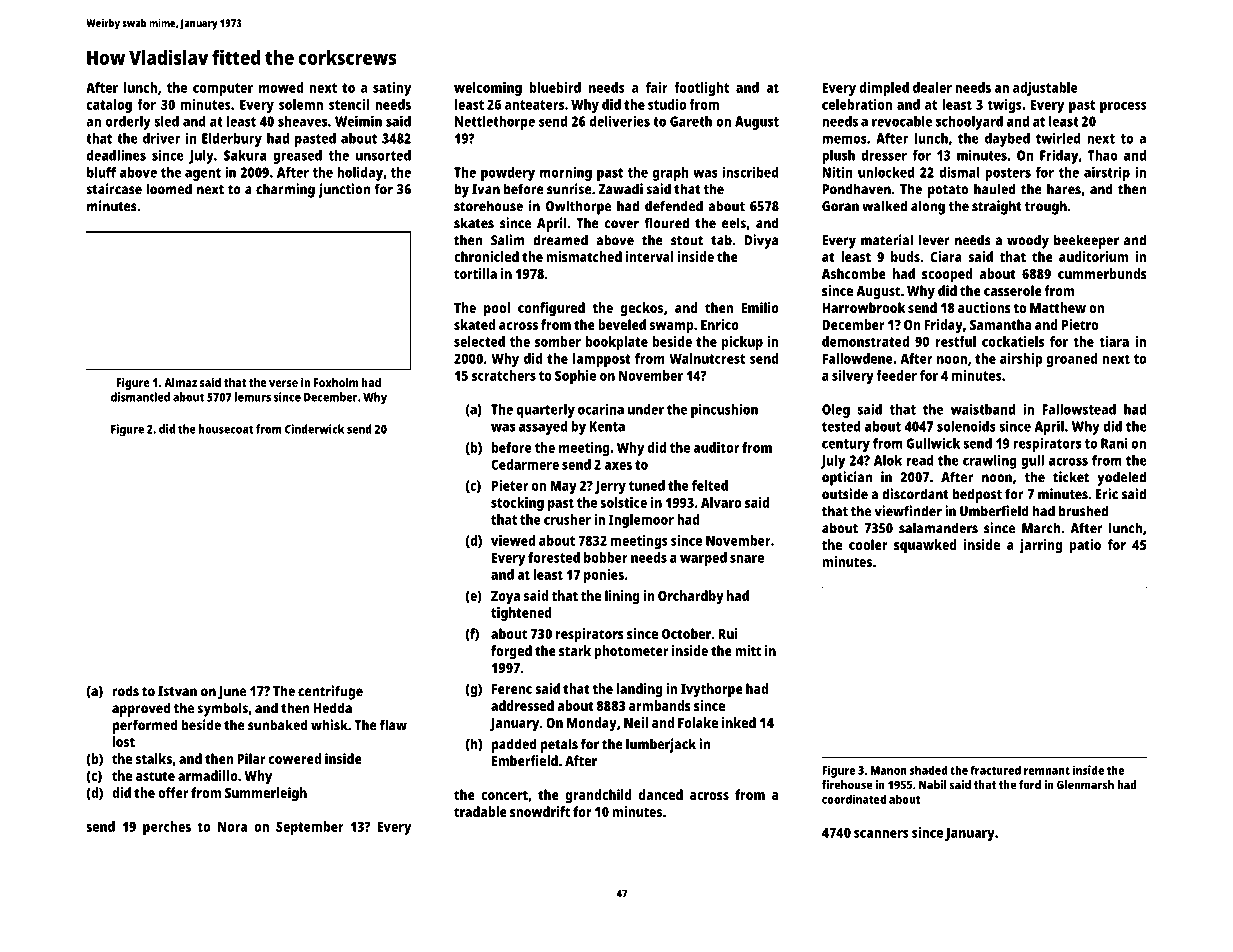 This screenshot has height=952, width=1233. Describe the element at coordinates (947, 275) in the screenshot. I see `scooped` at that location.
